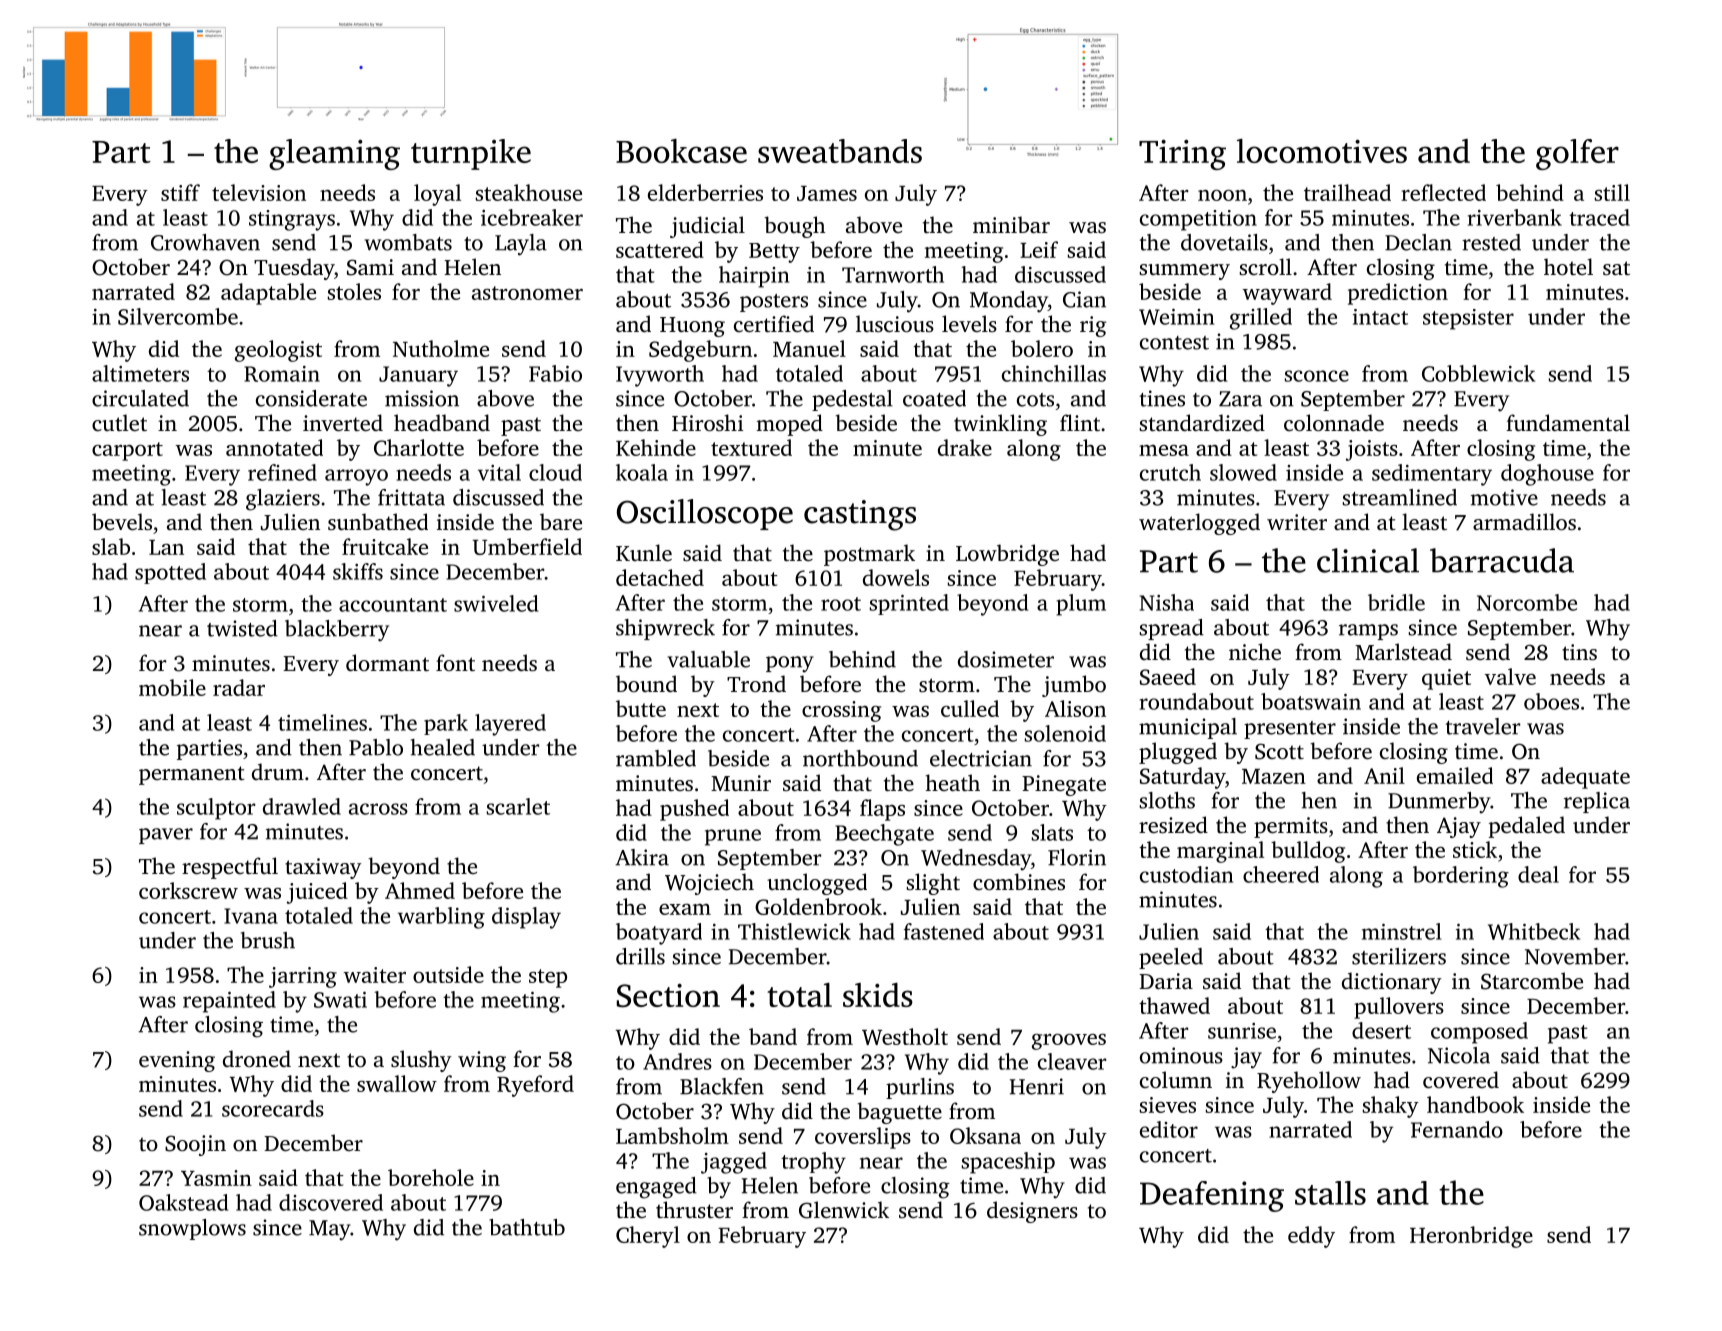  Describe the element at coordinates (818, 906) in the screenshot. I see `Goldenbrook` at that location.
